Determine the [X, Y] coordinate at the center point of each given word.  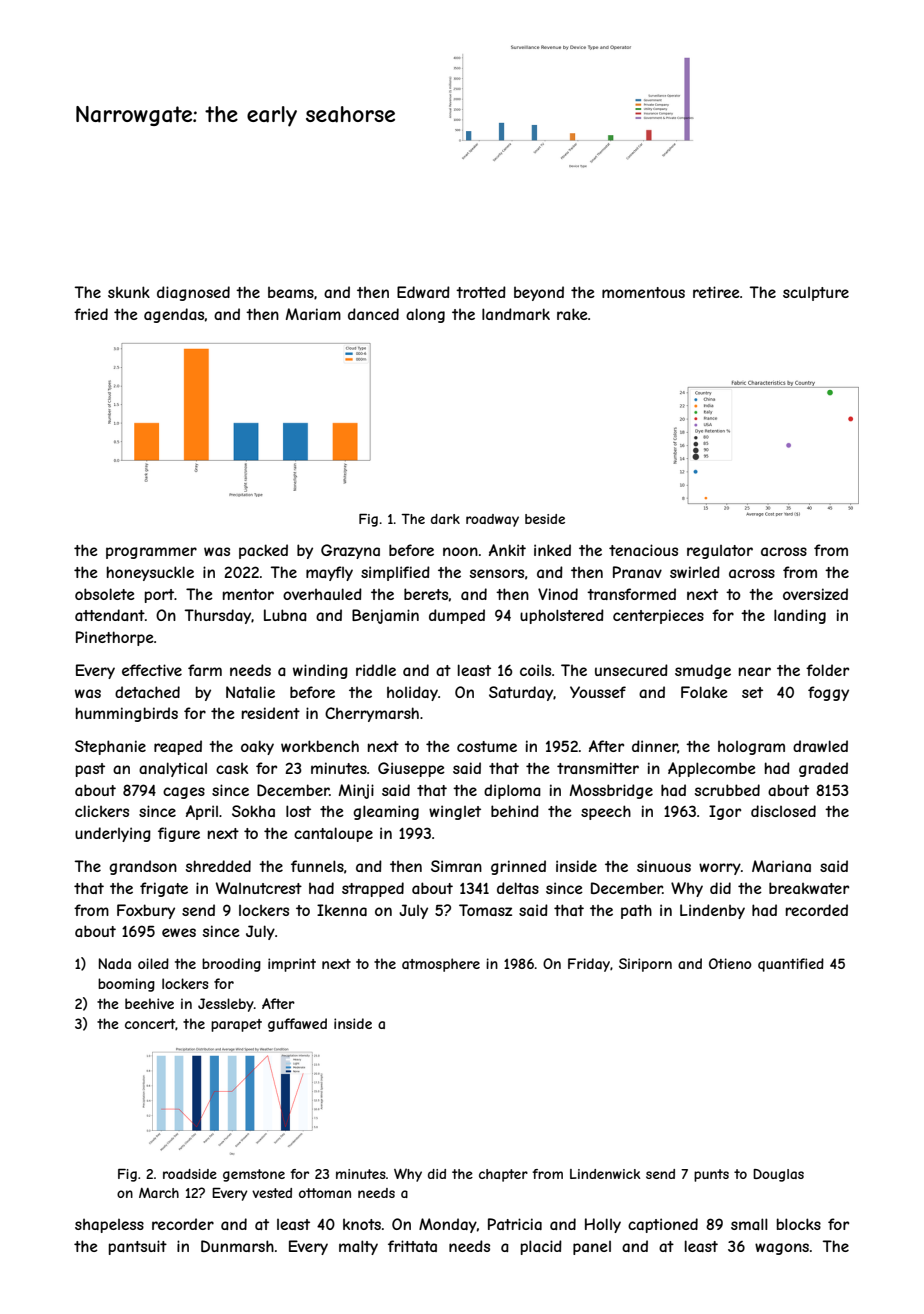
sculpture [816, 294]
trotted [481, 292]
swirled [695, 572]
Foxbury [146, 911]
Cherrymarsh [372, 714]
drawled [820, 746]
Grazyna [350, 551]
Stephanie [110, 747]
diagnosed [193, 293]
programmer [151, 553]
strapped [373, 889]
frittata [412, 1246]
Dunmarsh [237, 1246]
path [636, 911]
